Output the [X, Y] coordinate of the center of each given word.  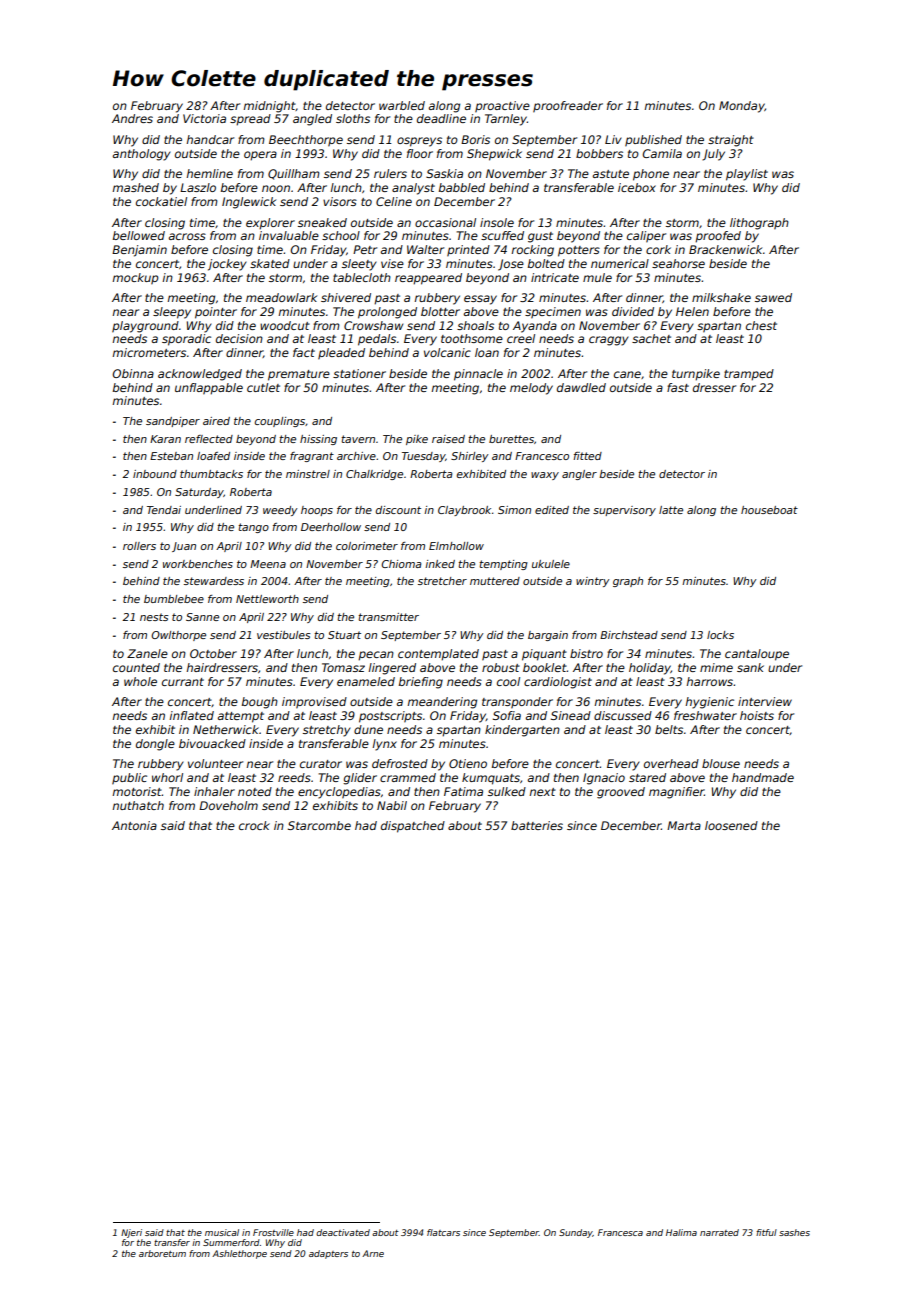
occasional [445, 222]
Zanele [147, 653]
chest [761, 325]
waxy [545, 476]
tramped [749, 375]
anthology [142, 155]
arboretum [162, 1253]
